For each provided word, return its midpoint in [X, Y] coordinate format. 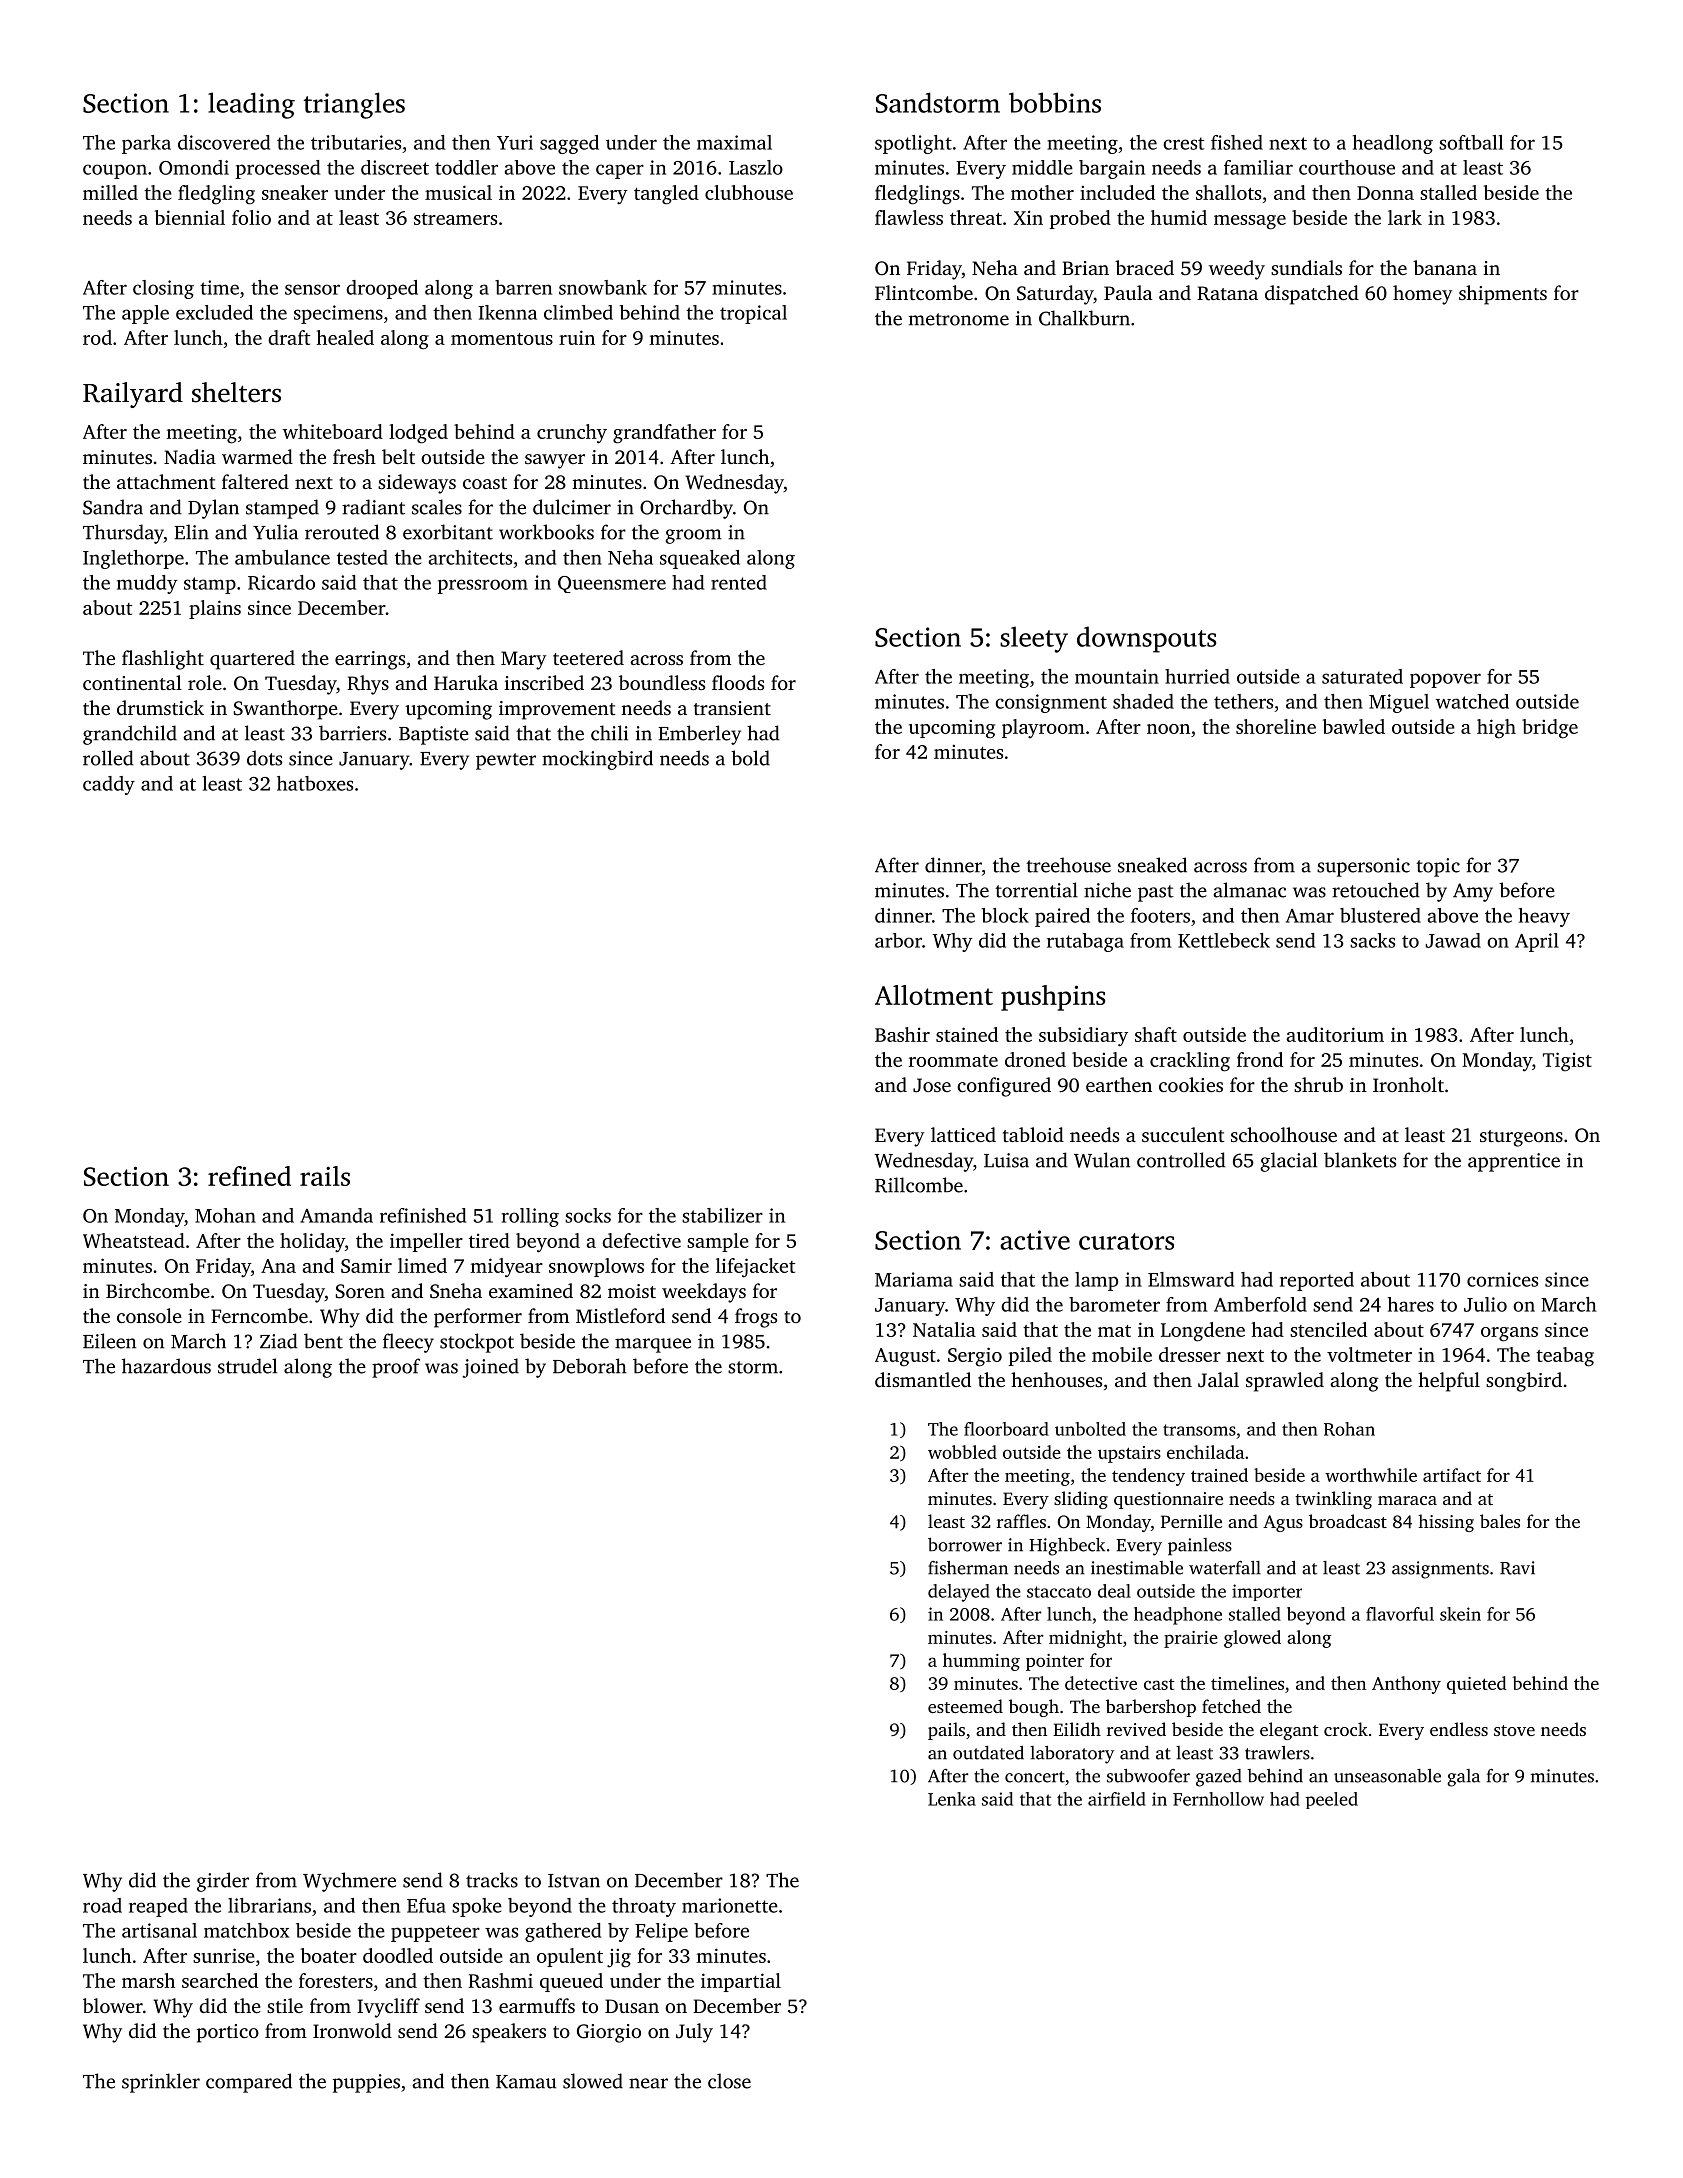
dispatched [1312, 295]
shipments [1503, 295]
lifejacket [755, 1268]
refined [249, 1176]
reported [1317, 1281]
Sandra [113, 507]
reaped [158, 1907]
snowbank [603, 287]
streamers [455, 219]
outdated [988, 1753]
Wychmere [349, 1882]
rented [739, 582]
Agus [1283, 1523]
